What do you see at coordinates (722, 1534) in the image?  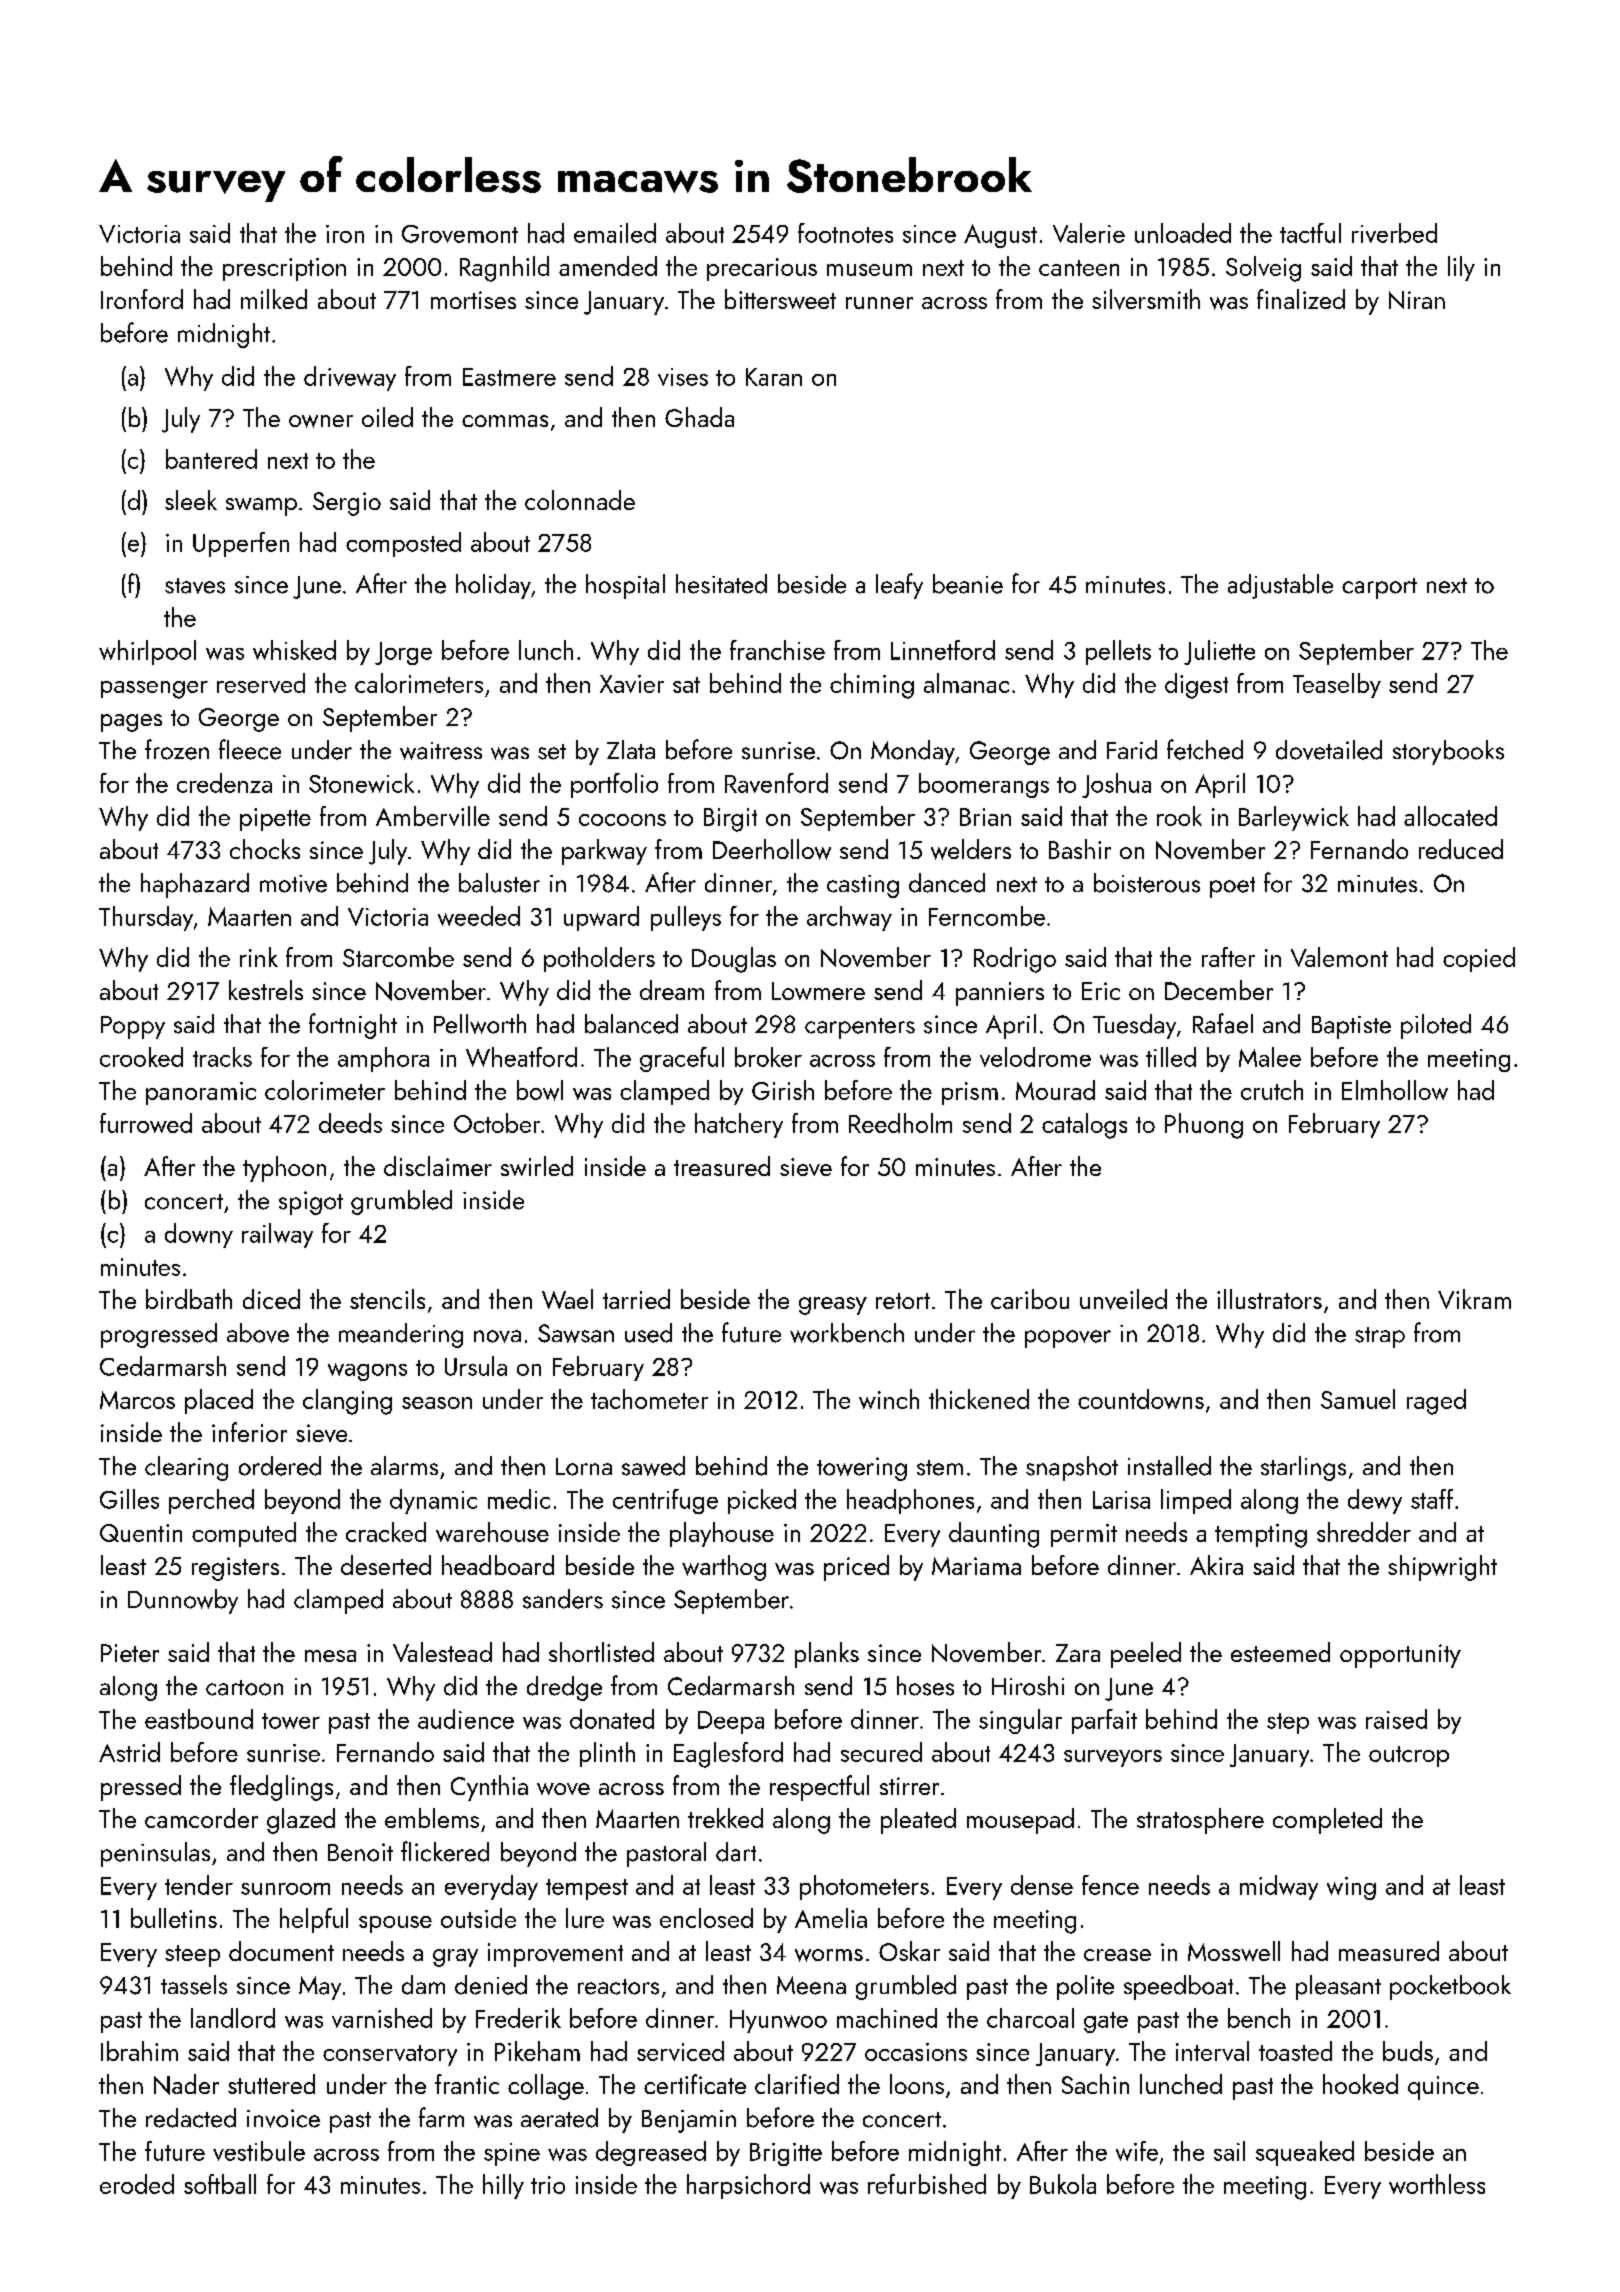 I see `playhouse` at bounding box center [722, 1534].
